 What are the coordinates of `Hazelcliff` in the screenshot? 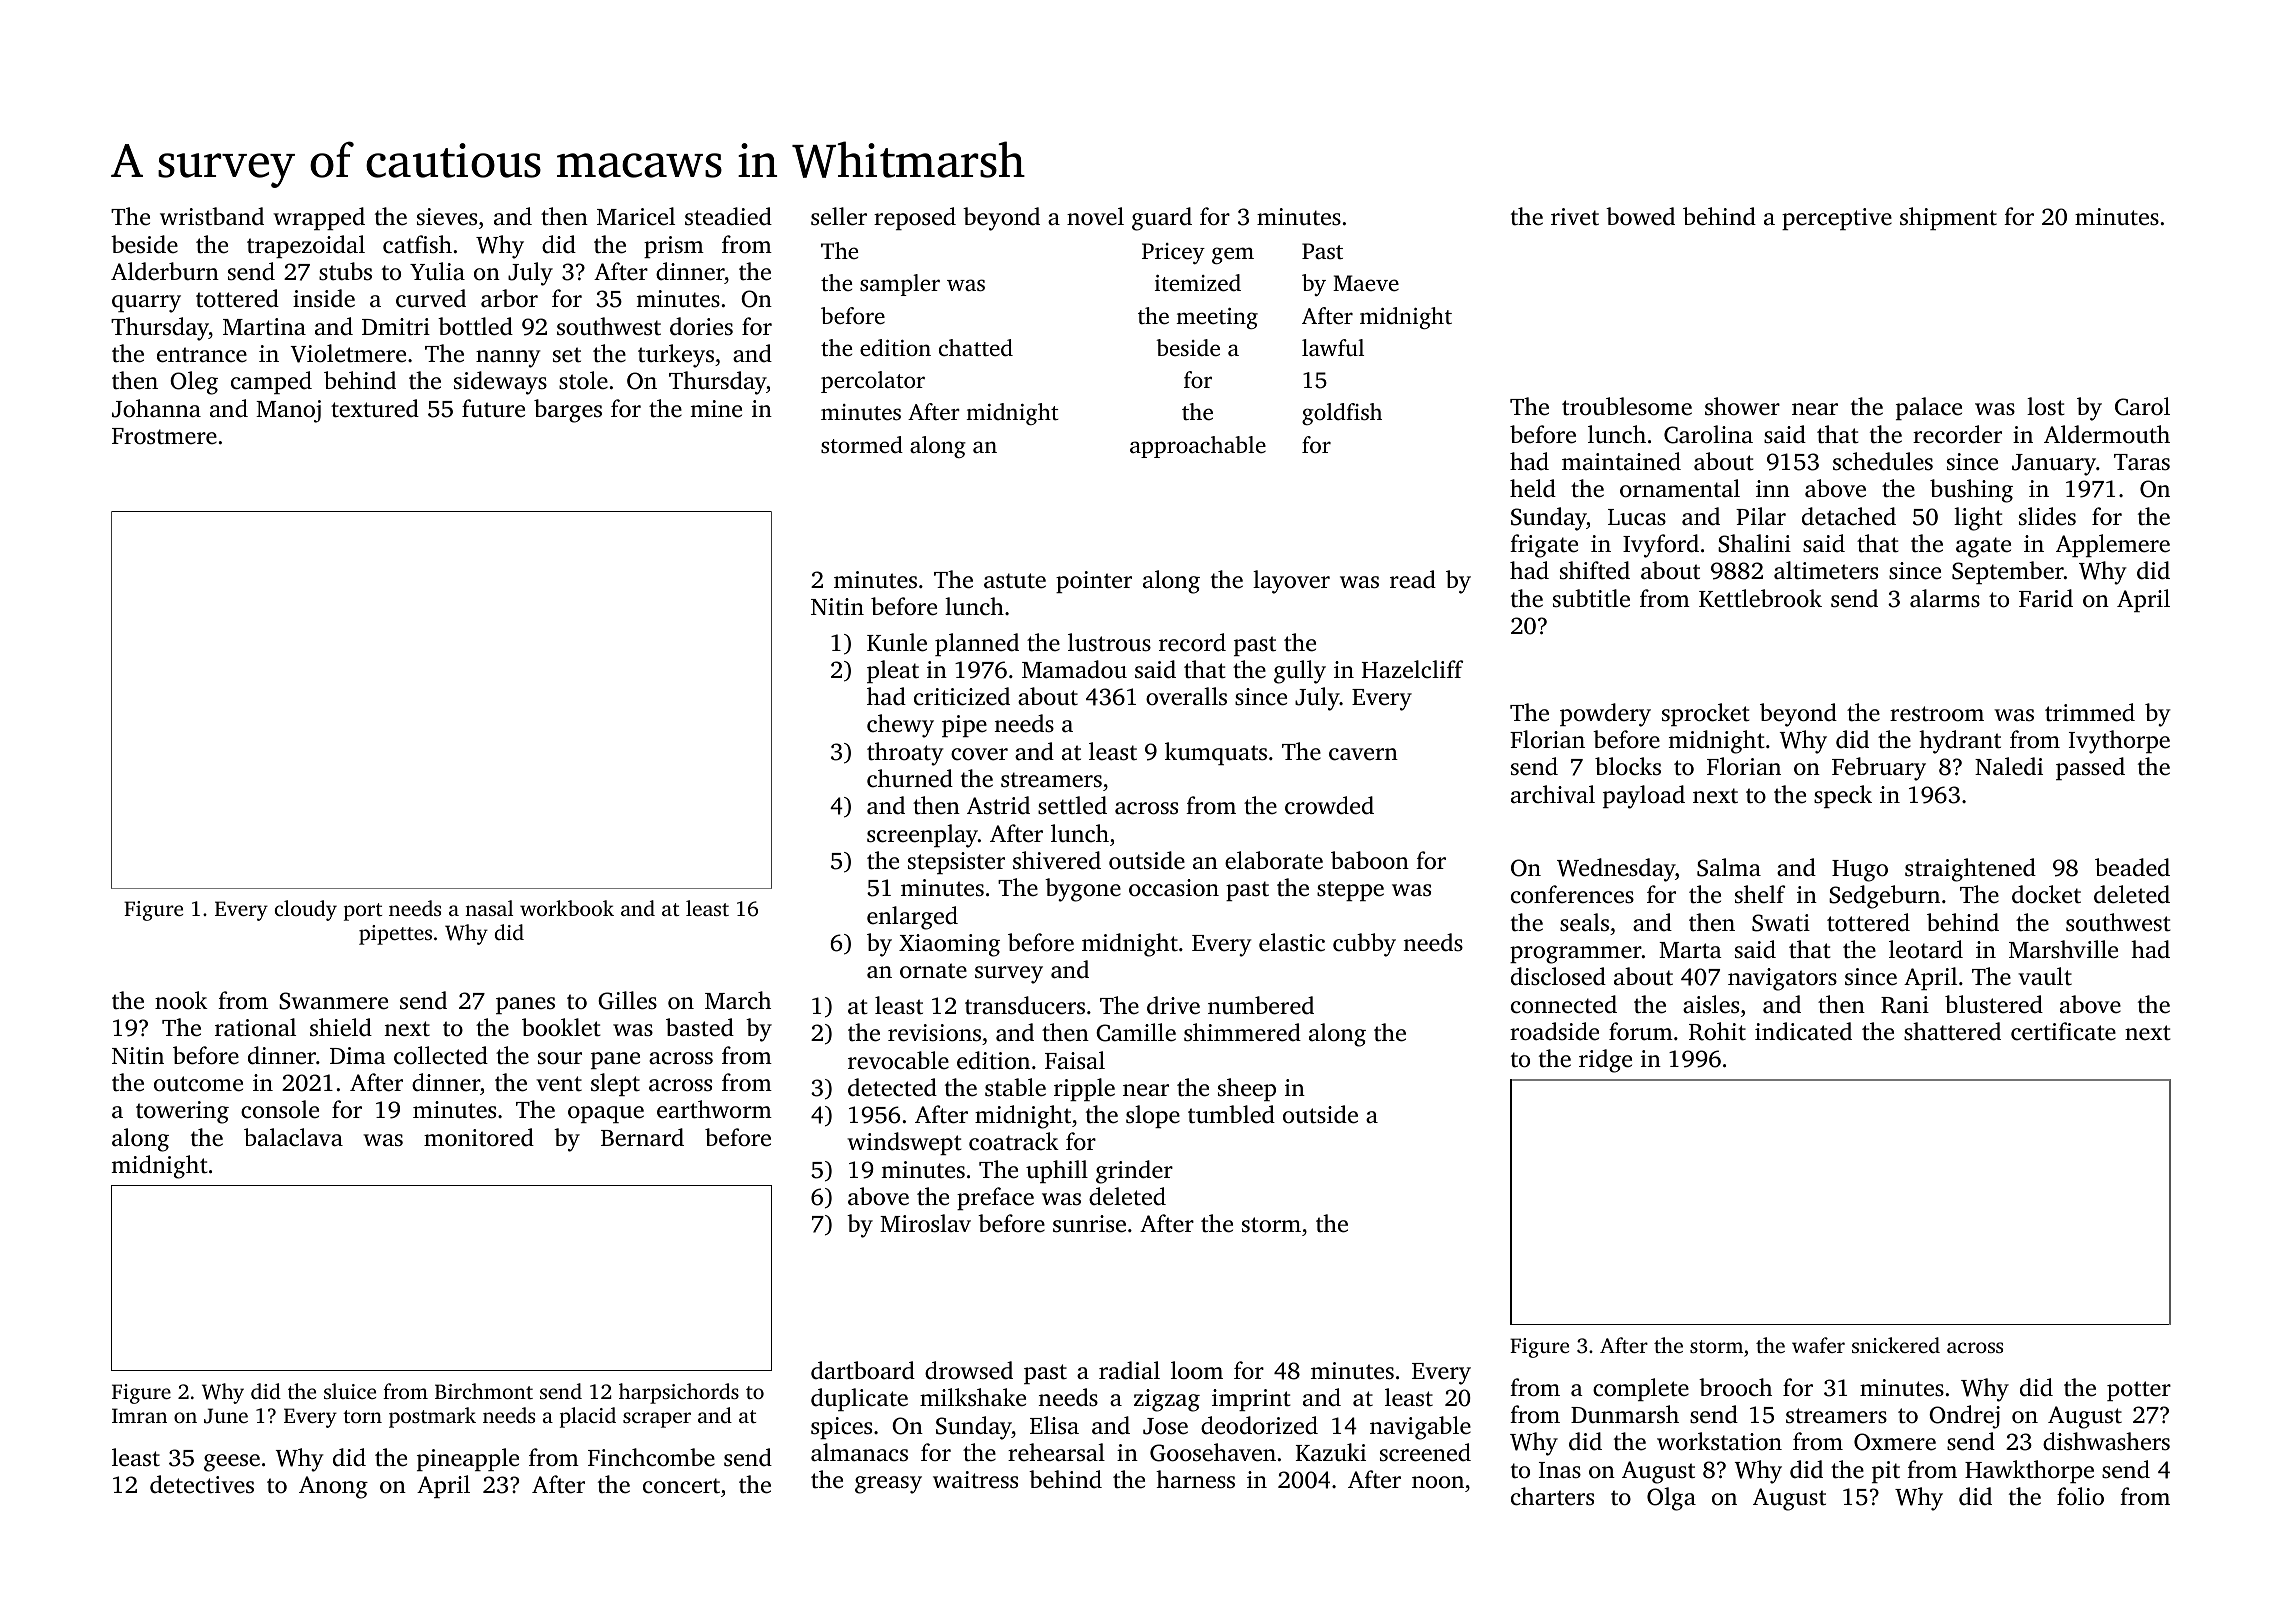 It's located at (1412, 669).
